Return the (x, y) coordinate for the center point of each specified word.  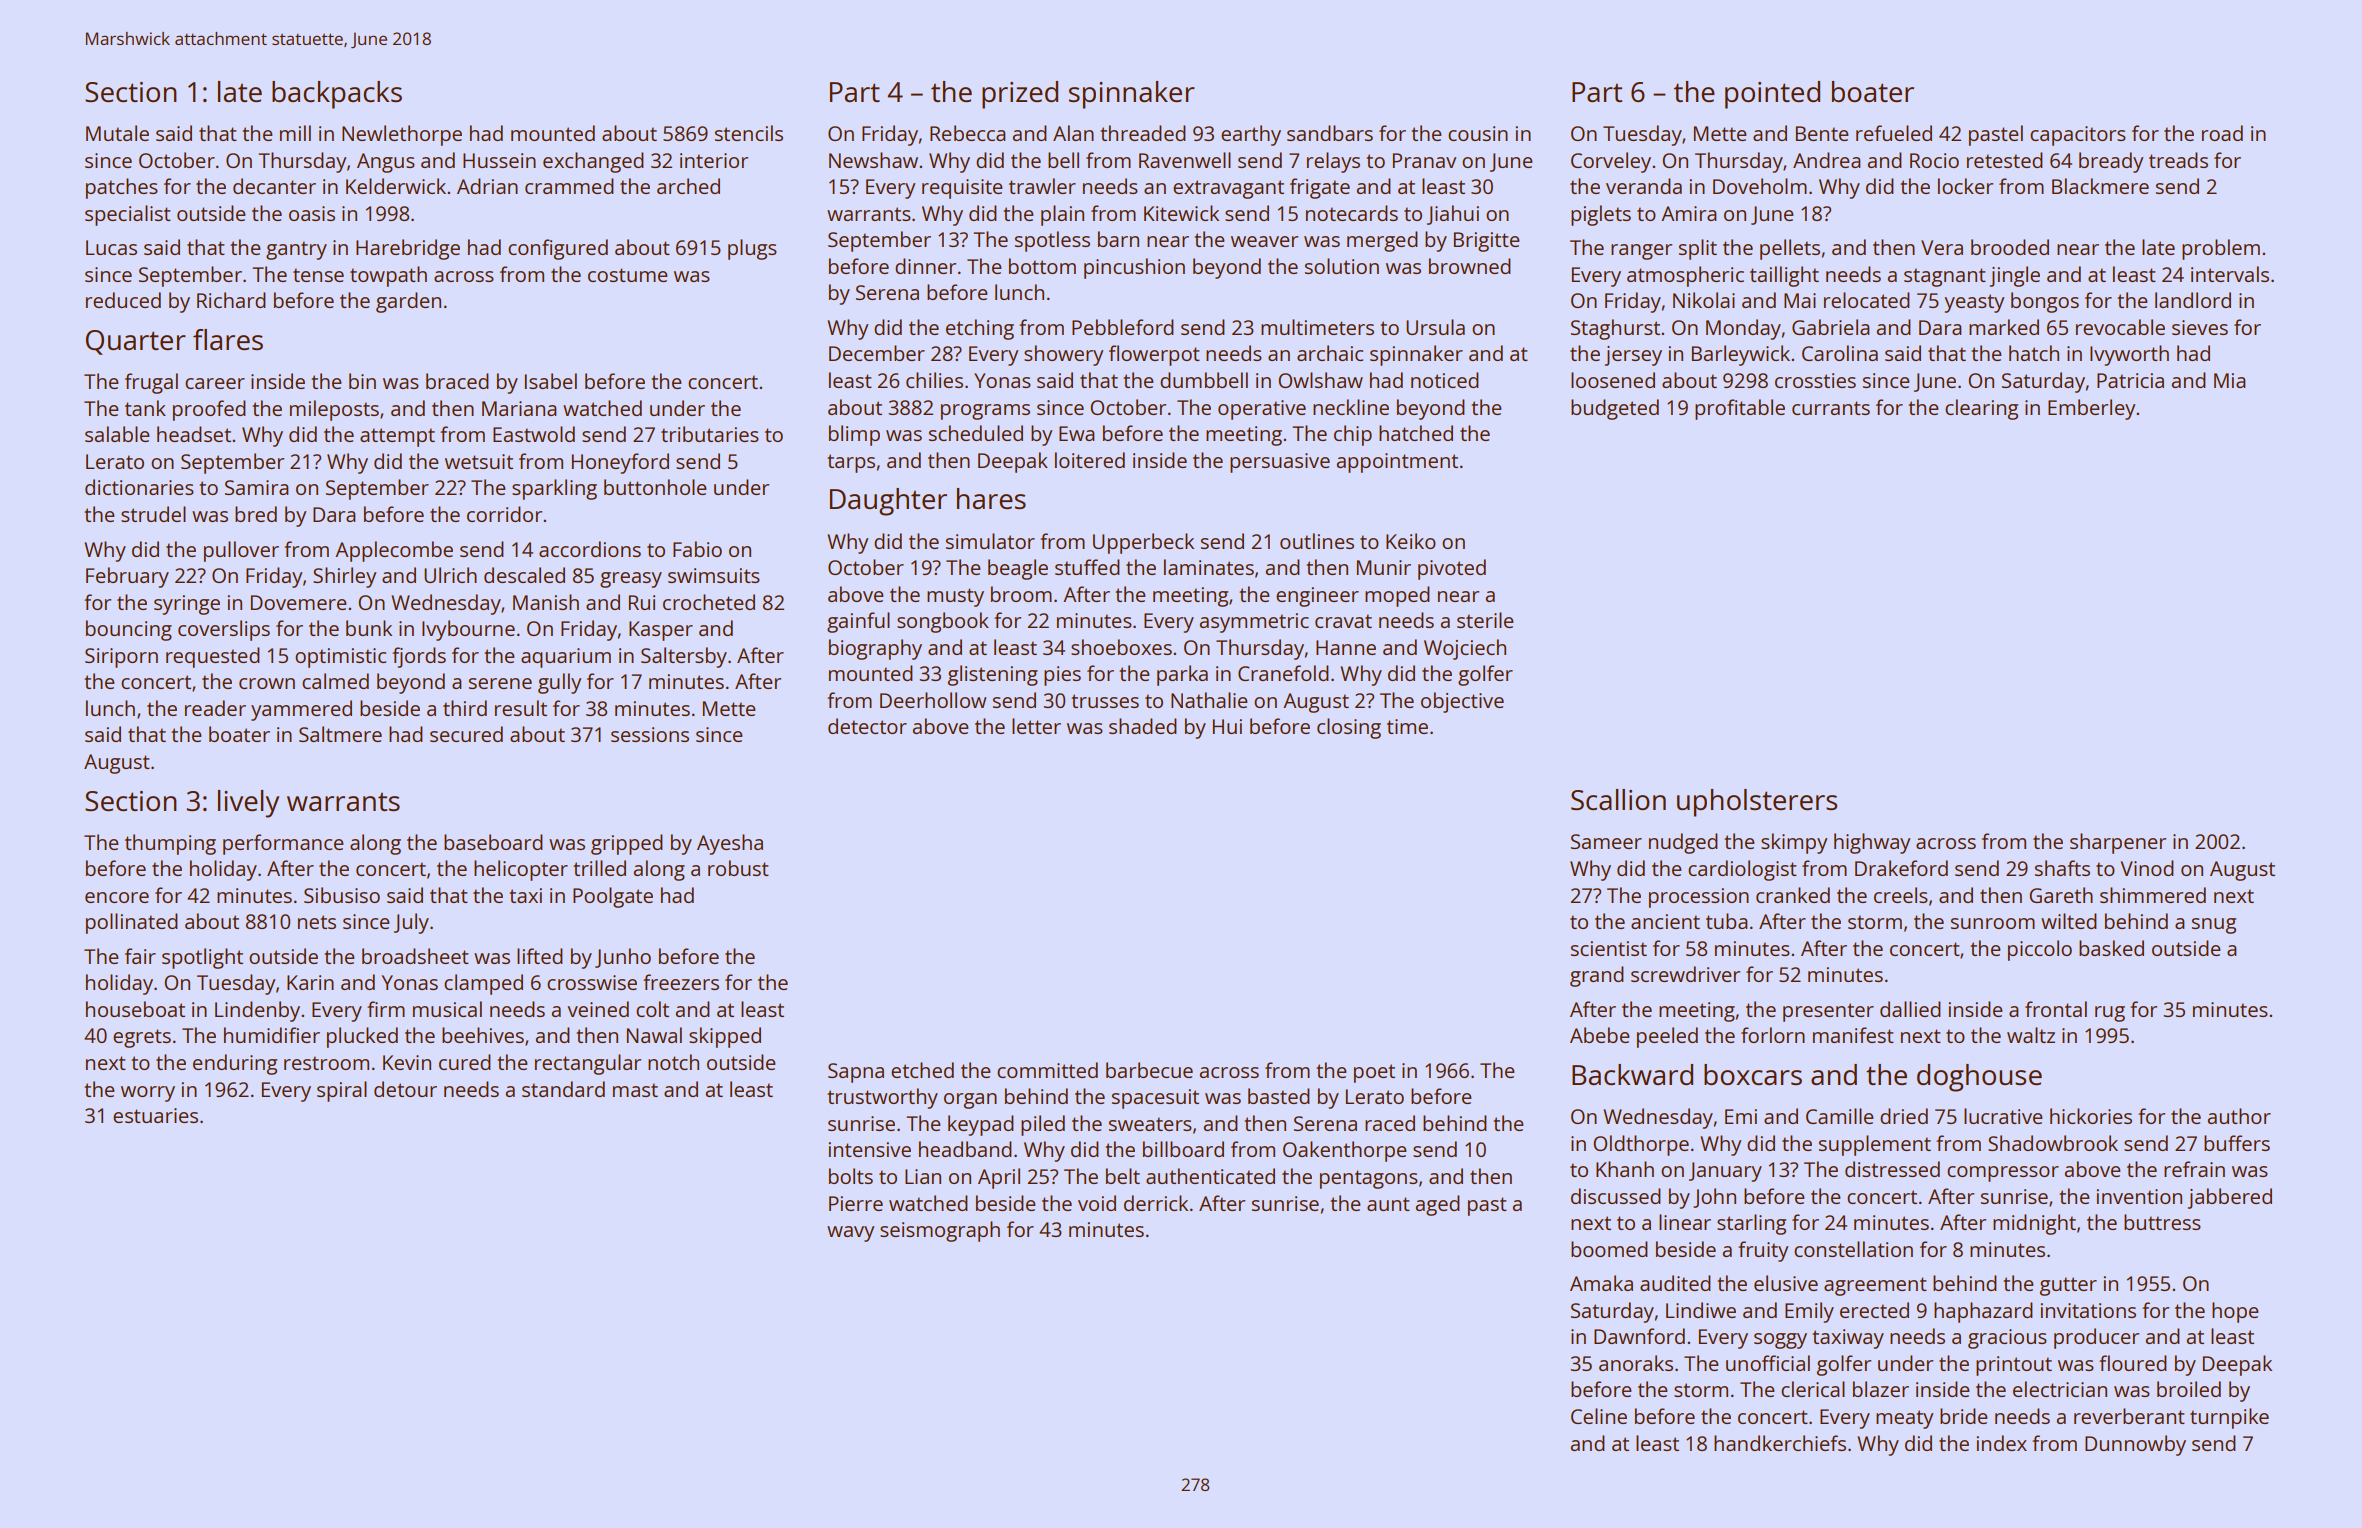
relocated (1866, 300)
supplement (1875, 1145)
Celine (1599, 1416)
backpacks (337, 95)
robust (738, 868)
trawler (1042, 186)
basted (1278, 1096)
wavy (850, 1234)
